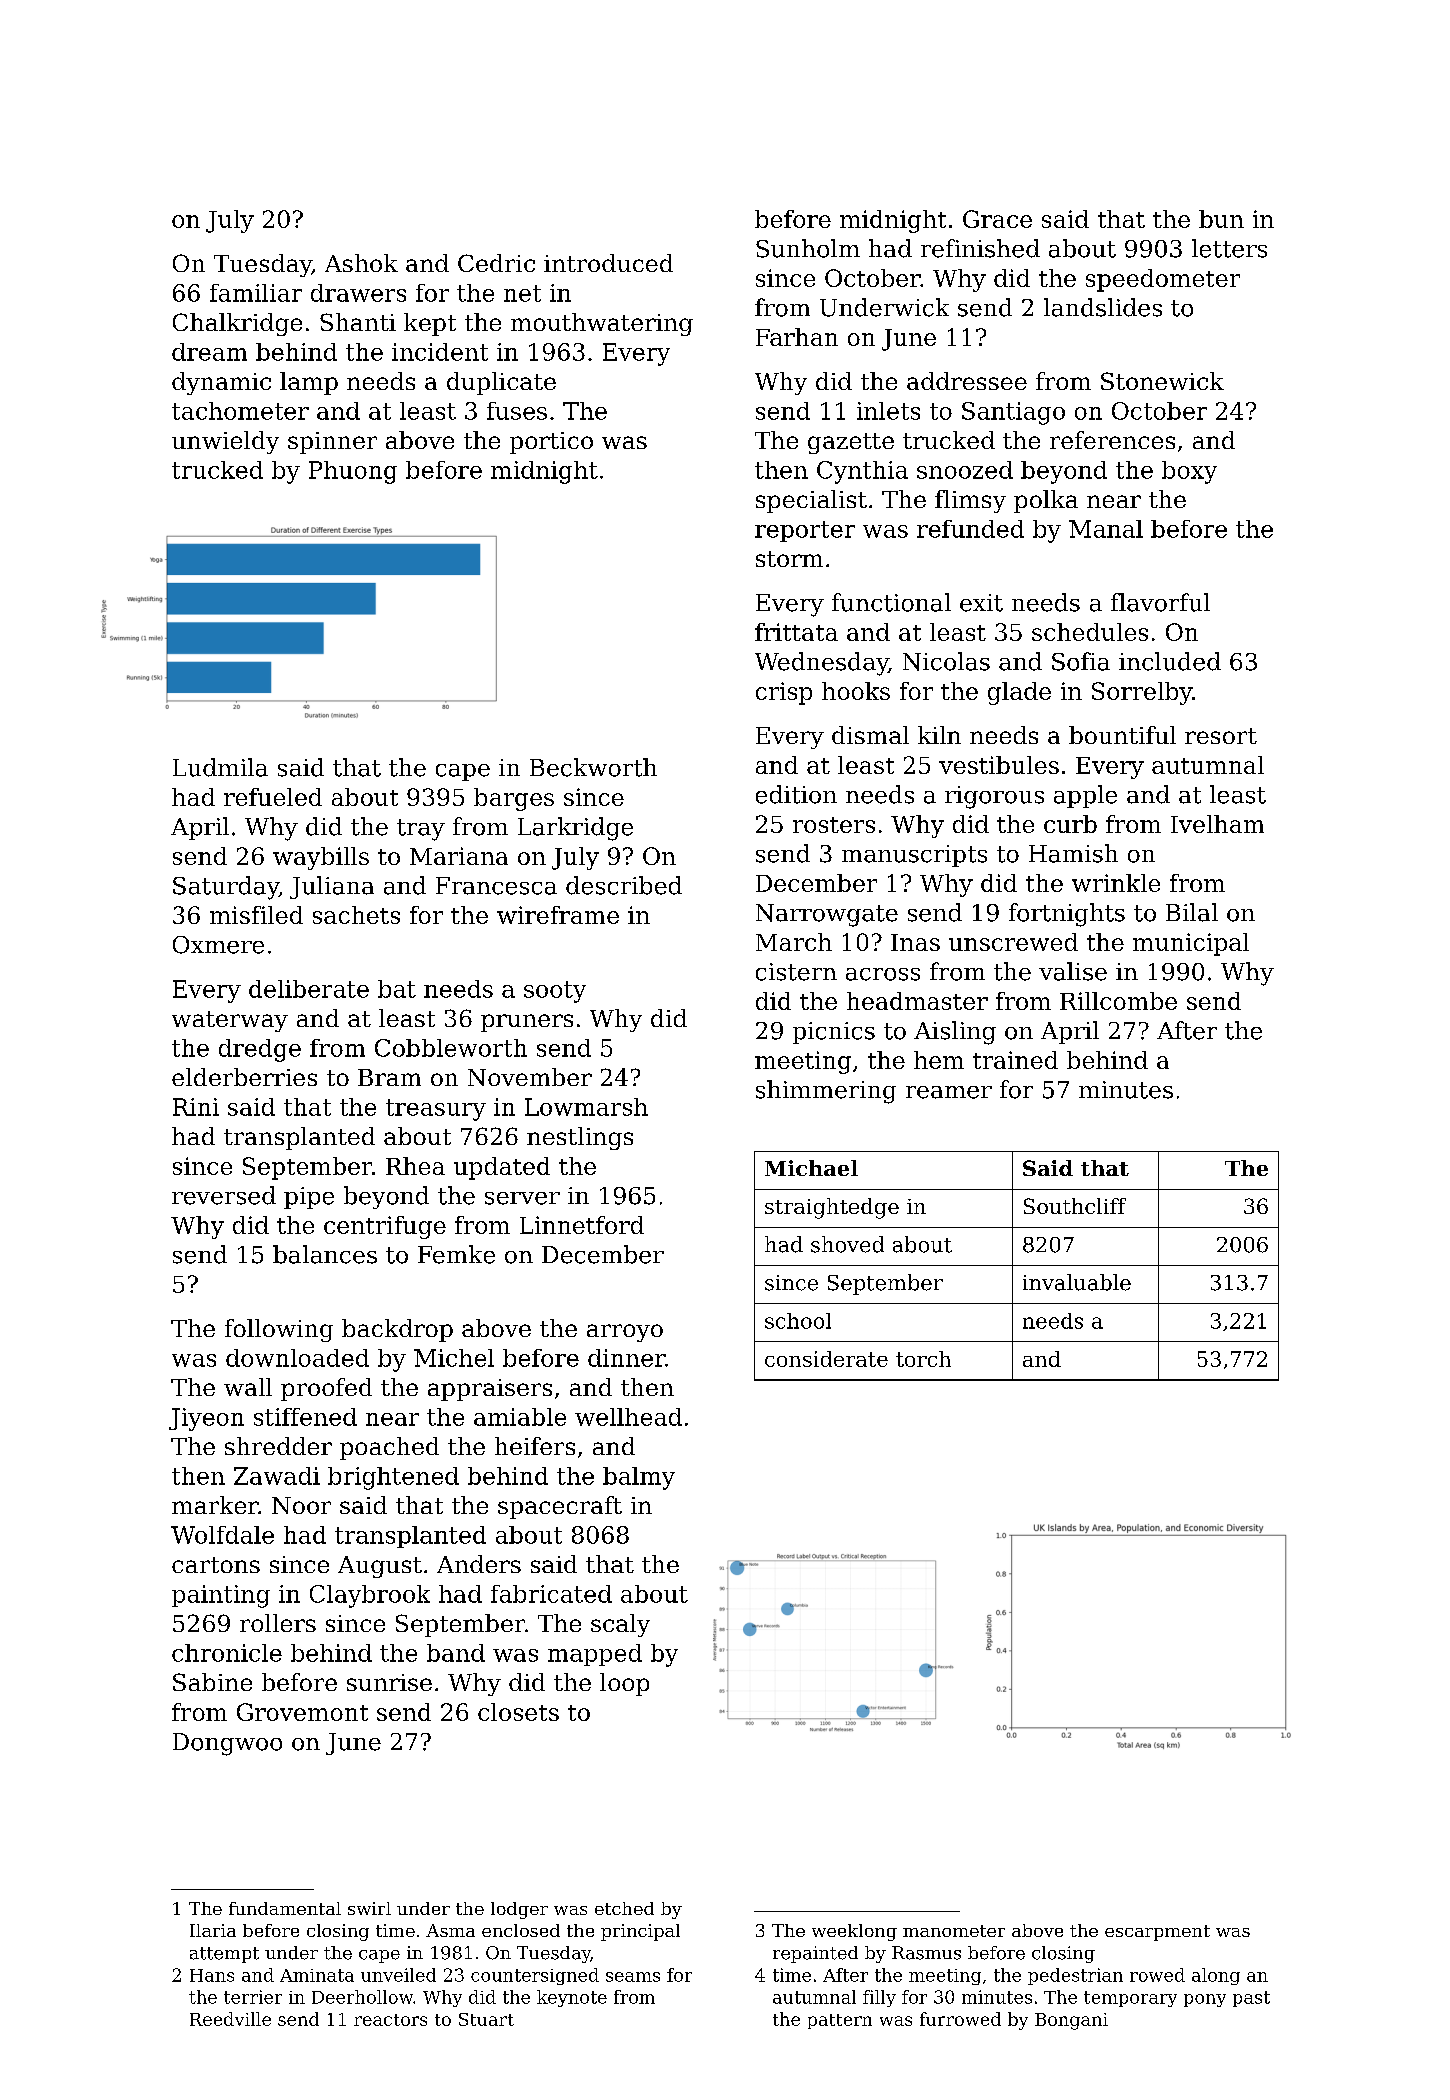 The image size is (1450, 2100). What do you see at coordinates (1189, 472) in the image?
I see `boxy` at bounding box center [1189, 472].
